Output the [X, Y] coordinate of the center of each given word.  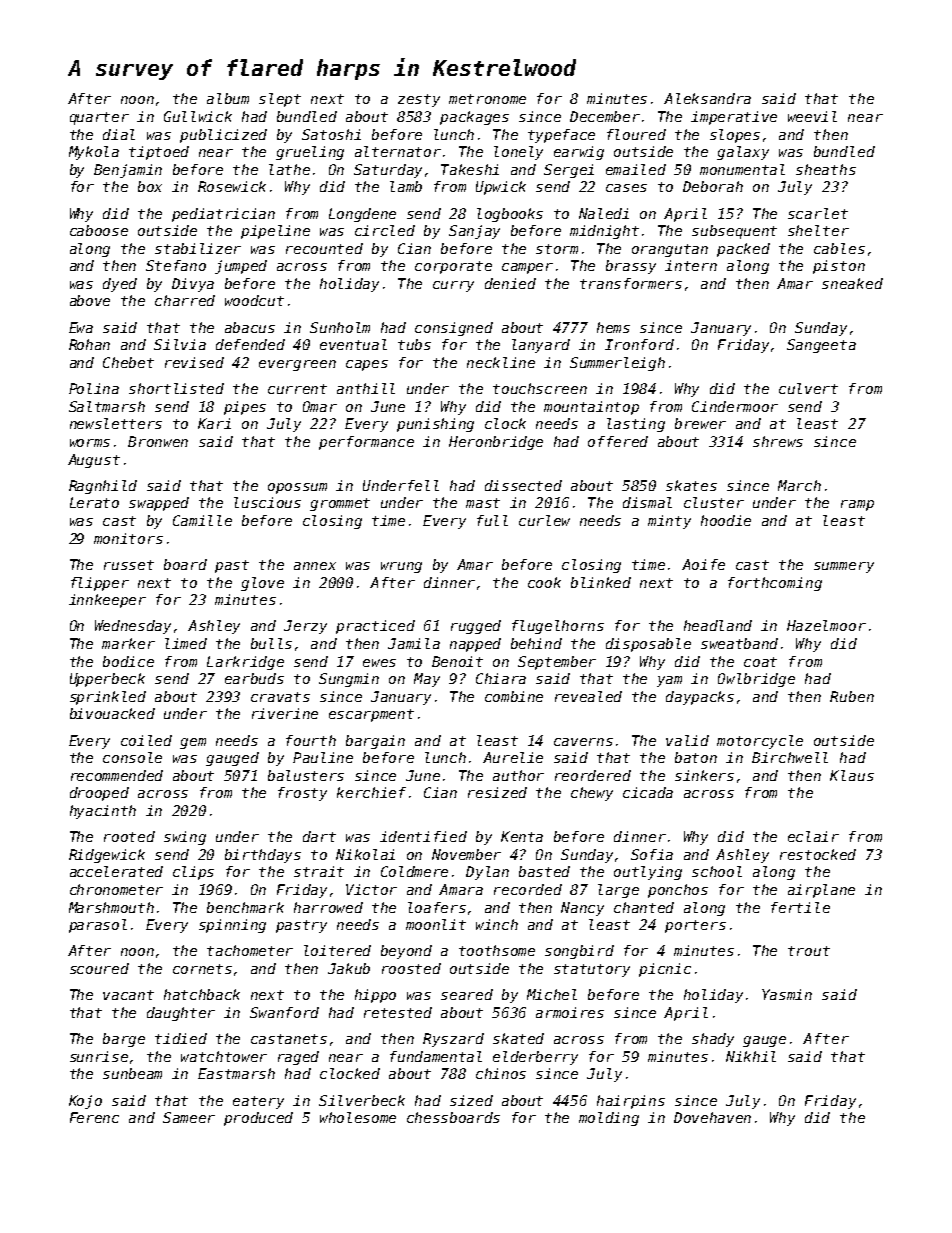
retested [398, 1012]
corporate [453, 267]
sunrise [99, 1056]
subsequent [734, 232]
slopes [735, 136]
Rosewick [232, 186]
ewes [379, 663]
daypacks [700, 698]
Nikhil [751, 1056]
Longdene [362, 215]
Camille [202, 520]
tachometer [250, 950]
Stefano [176, 265]
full [492, 520]
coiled [146, 740]
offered [618, 441]
